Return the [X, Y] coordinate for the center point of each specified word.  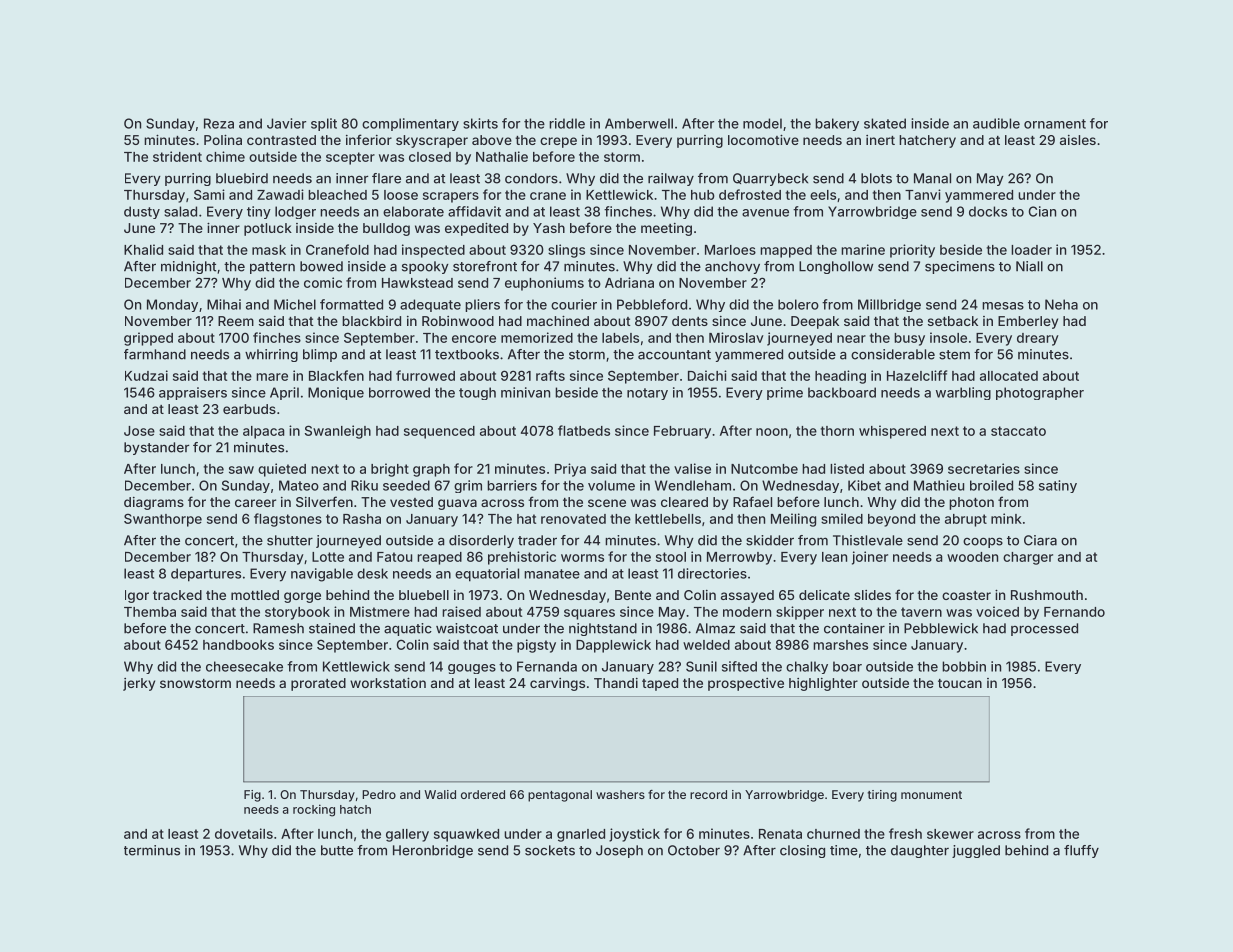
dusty [142, 212]
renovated [573, 519]
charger [1028, 558]
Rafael [752, 501]
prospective [746, 684]
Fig [252, 796]
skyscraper [432, 141]
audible [996, 123]
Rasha [362, 519]
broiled [991, 485]
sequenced [439, 432]
